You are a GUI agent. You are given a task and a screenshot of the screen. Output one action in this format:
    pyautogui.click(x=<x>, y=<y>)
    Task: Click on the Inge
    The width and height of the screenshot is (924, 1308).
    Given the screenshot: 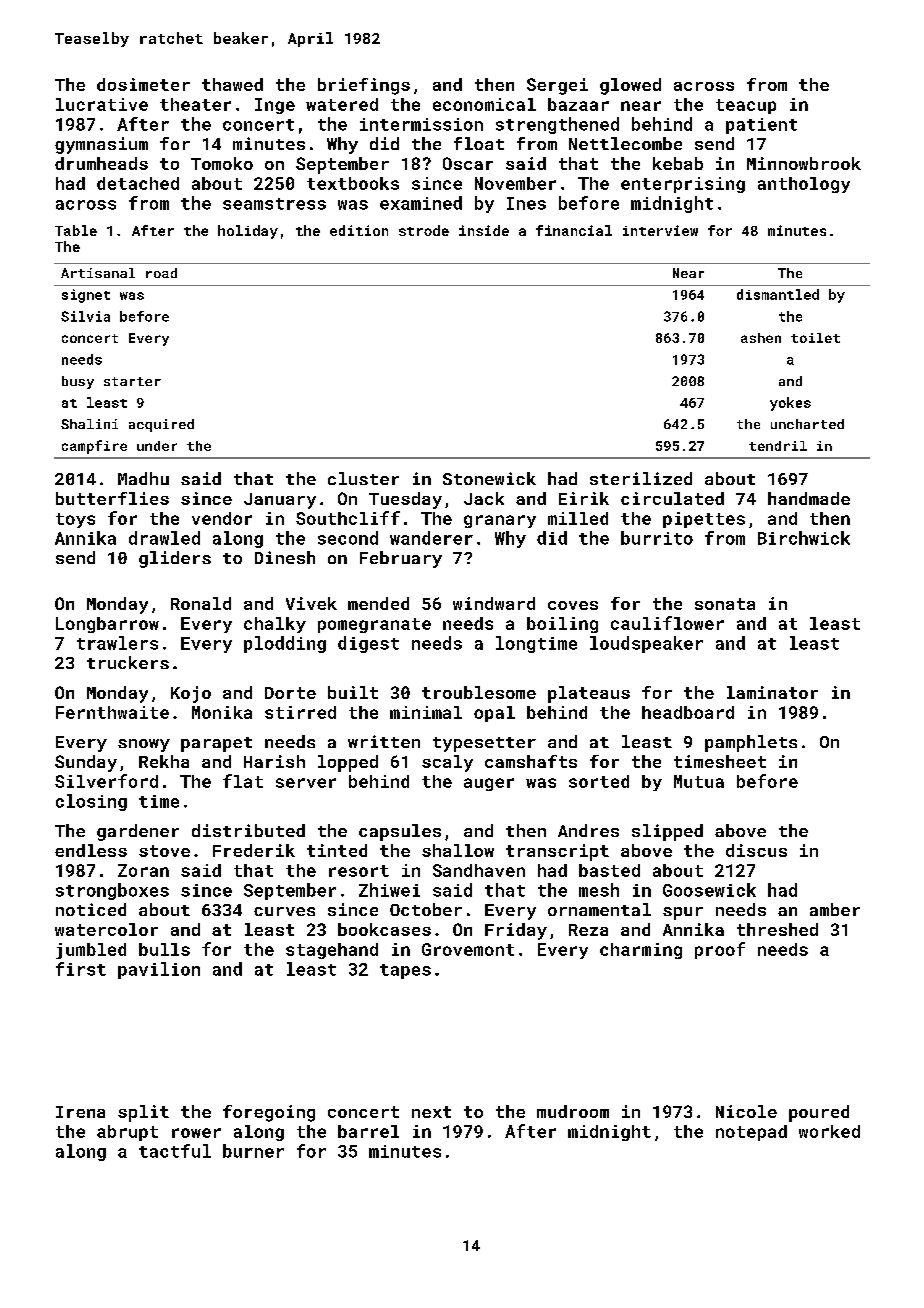 What is the action you would take?
    pyautogui.click(x=275, y=106)
